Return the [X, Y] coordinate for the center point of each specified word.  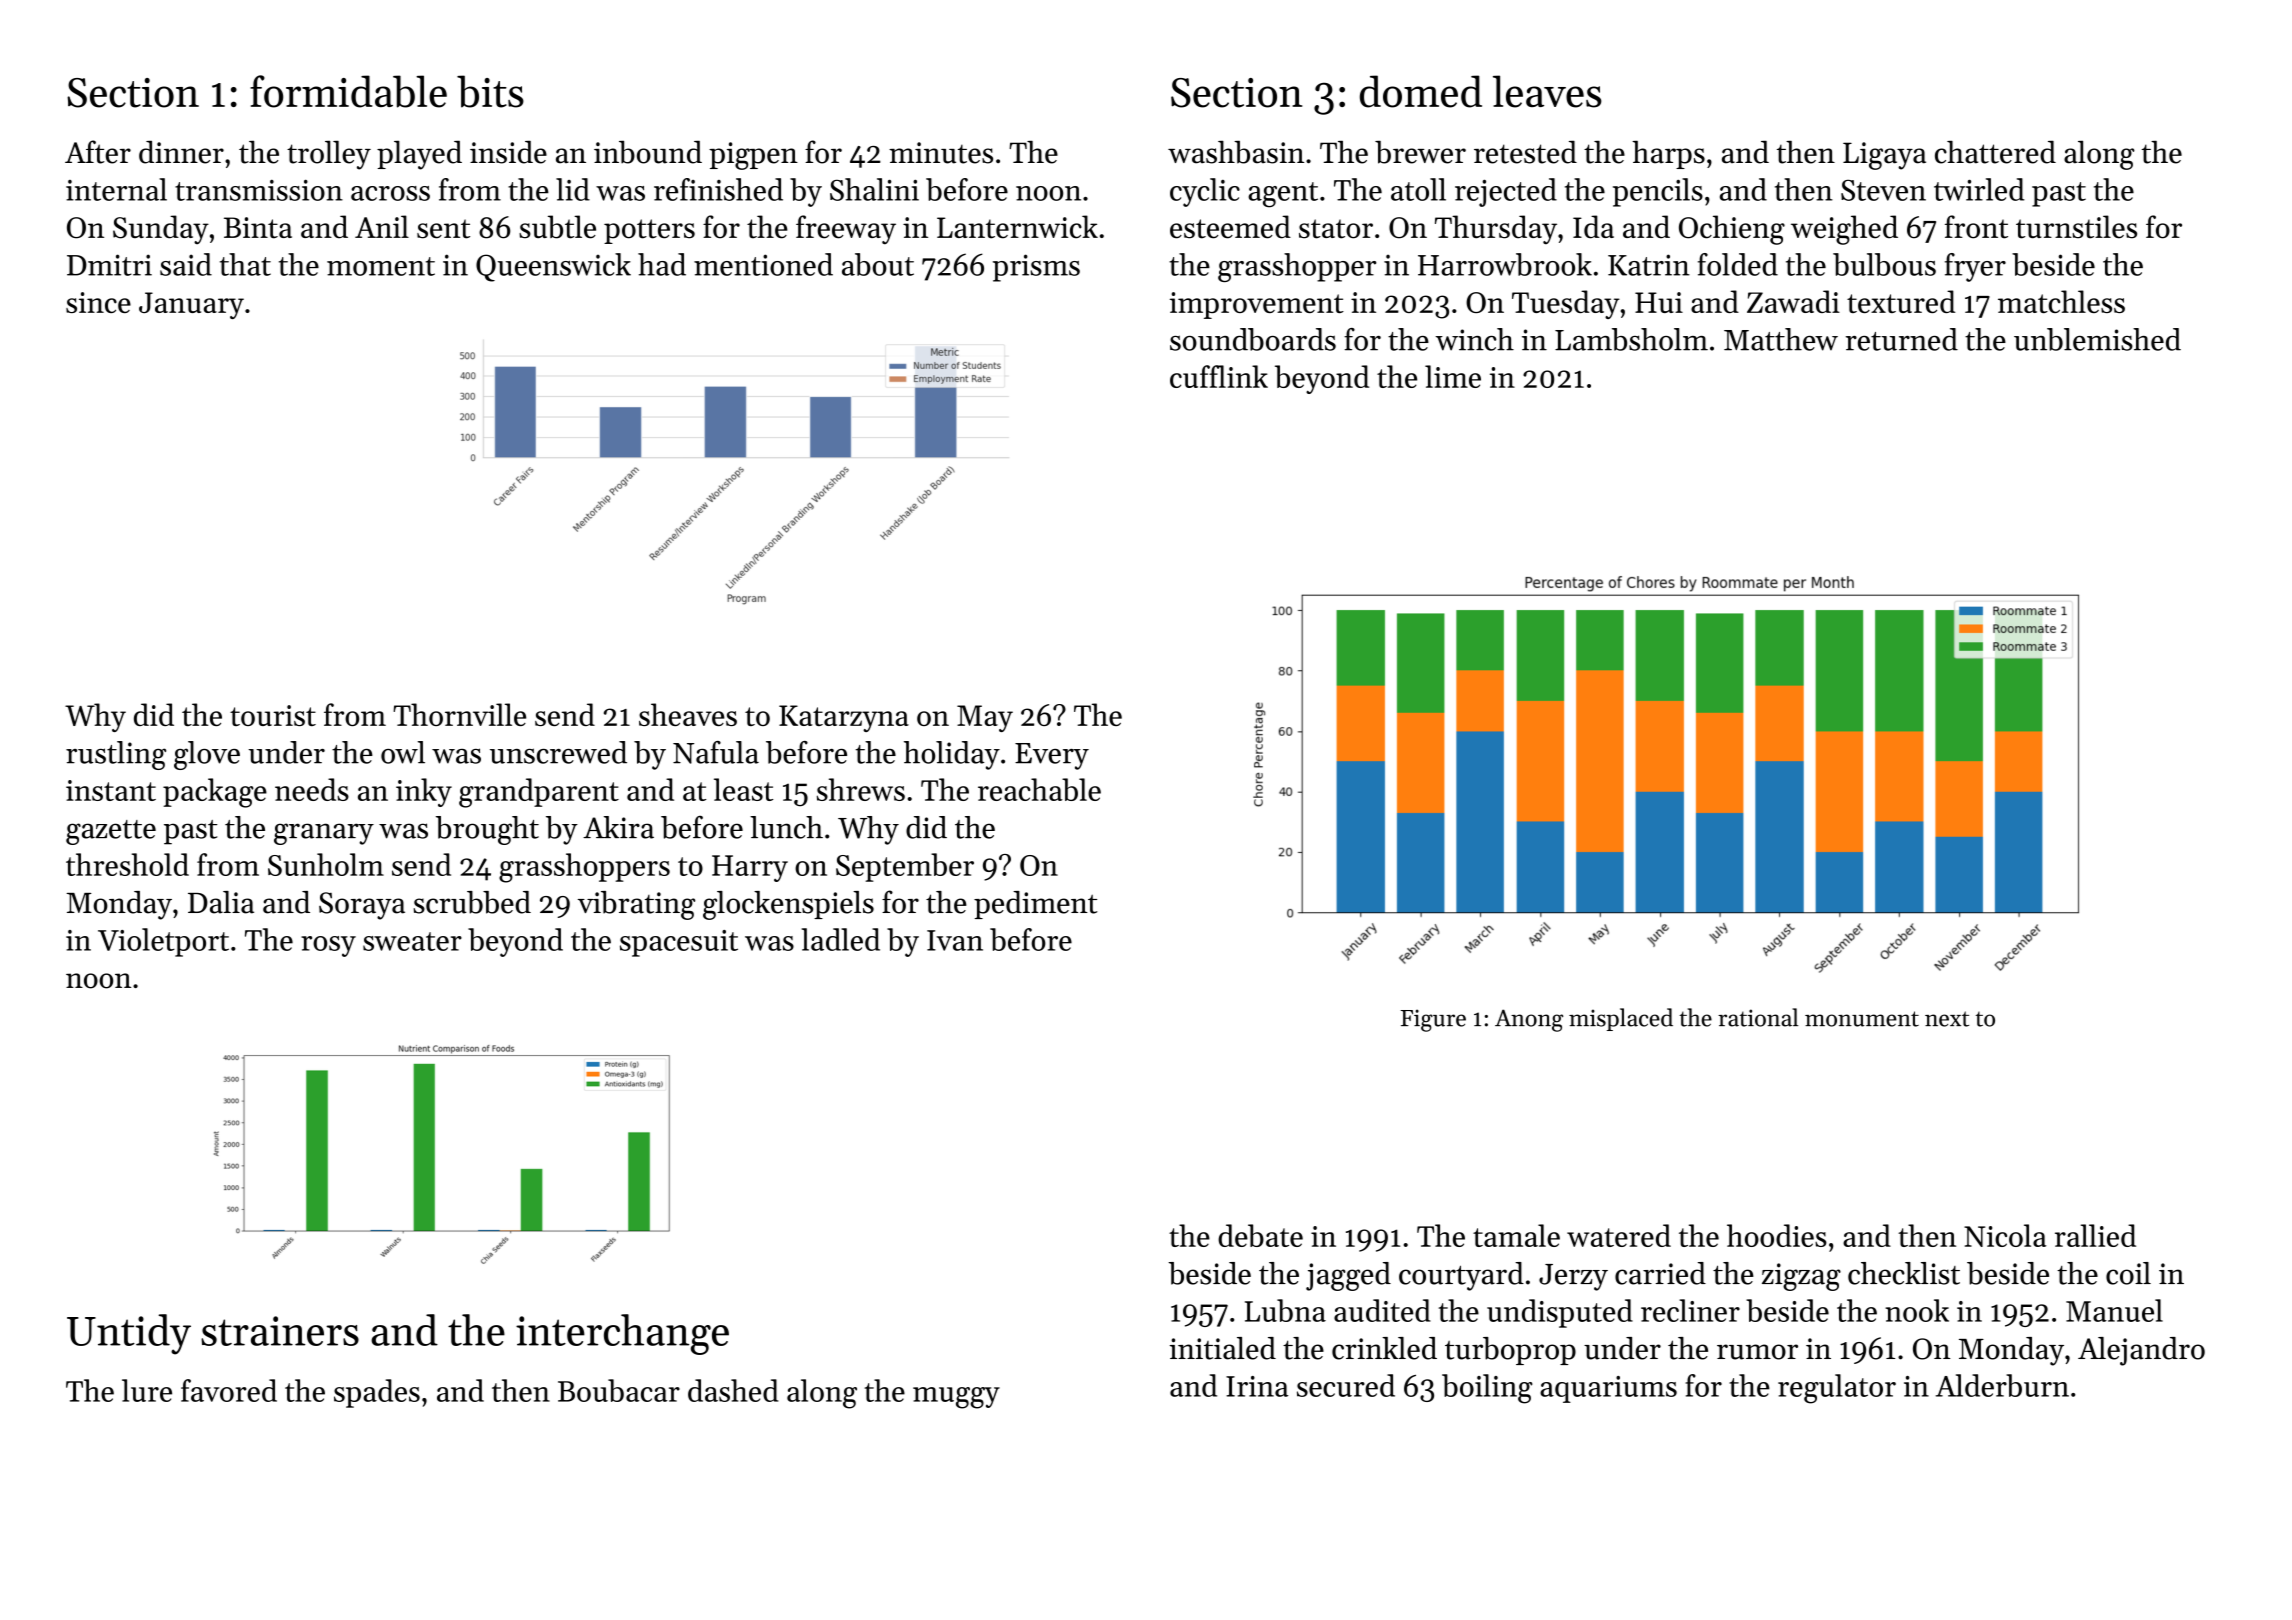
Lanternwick [1017, 227]
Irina [1257, 1386]
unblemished [2097, 339]
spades [377, 1393]
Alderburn [2002, 1385]
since [98, 302]
